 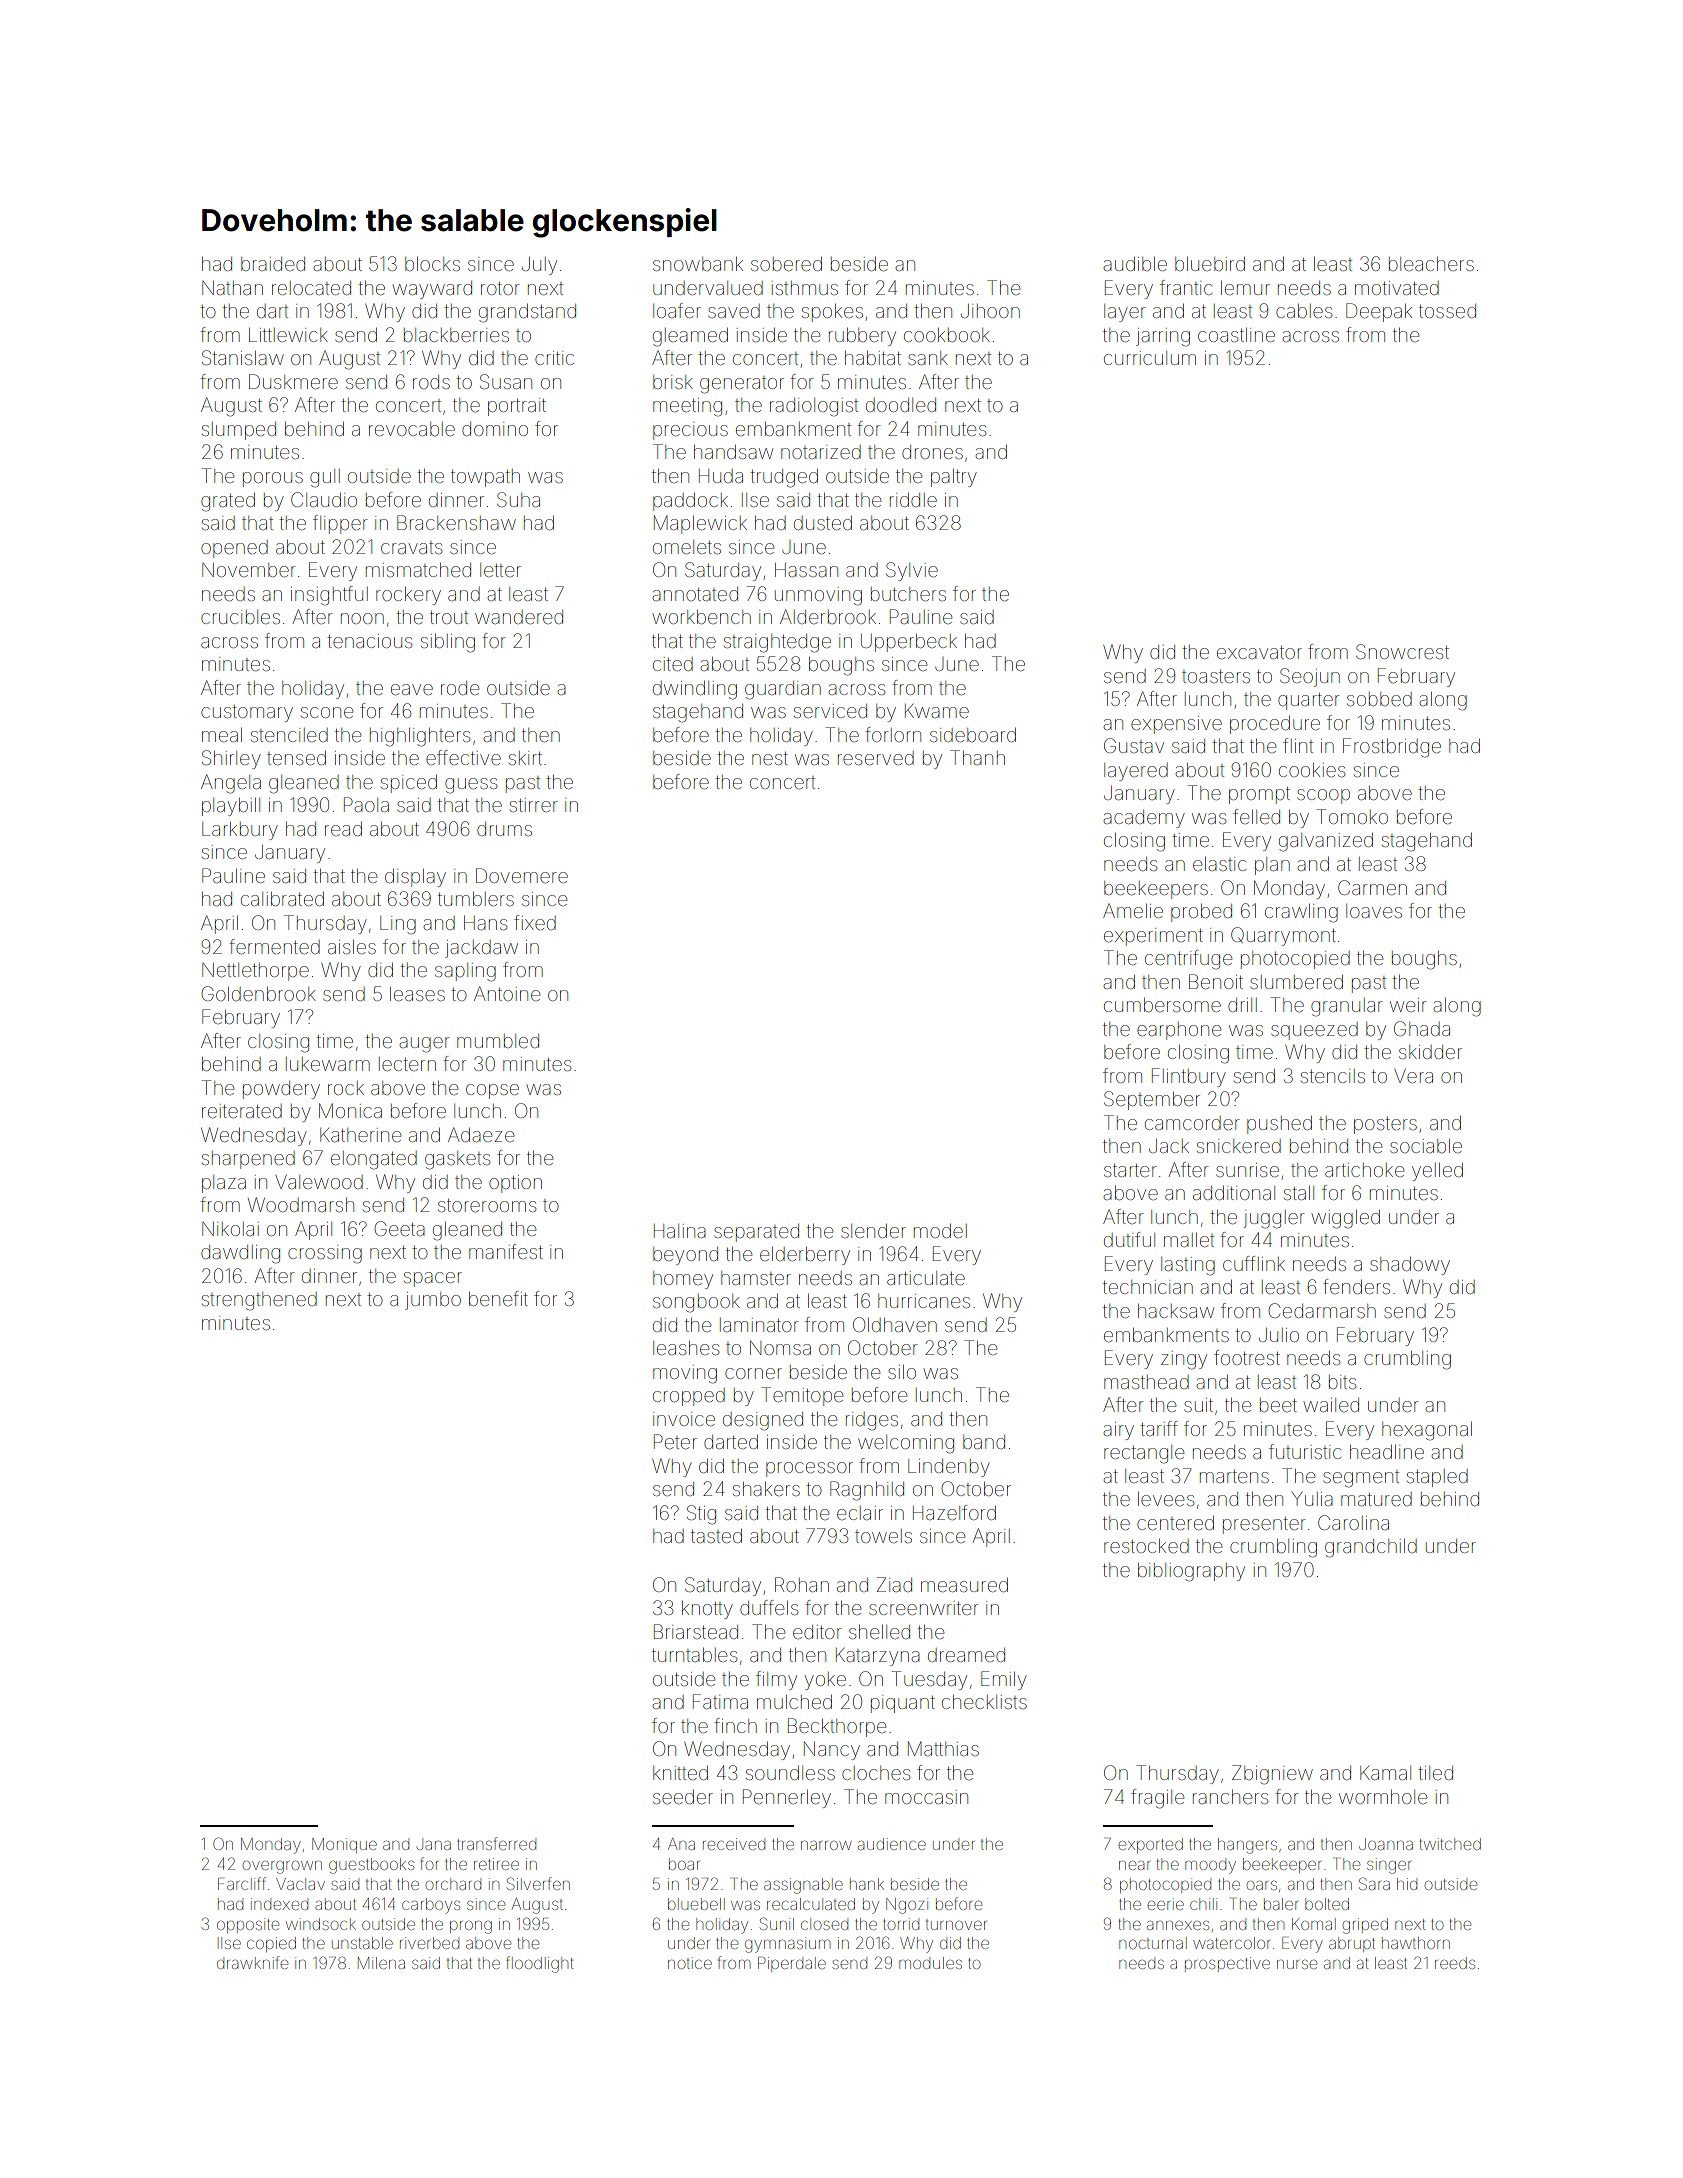 What do you see at coordinates (282, 899) in the screenshot?
I see `calibrated` at bounding box center [282, 899].
